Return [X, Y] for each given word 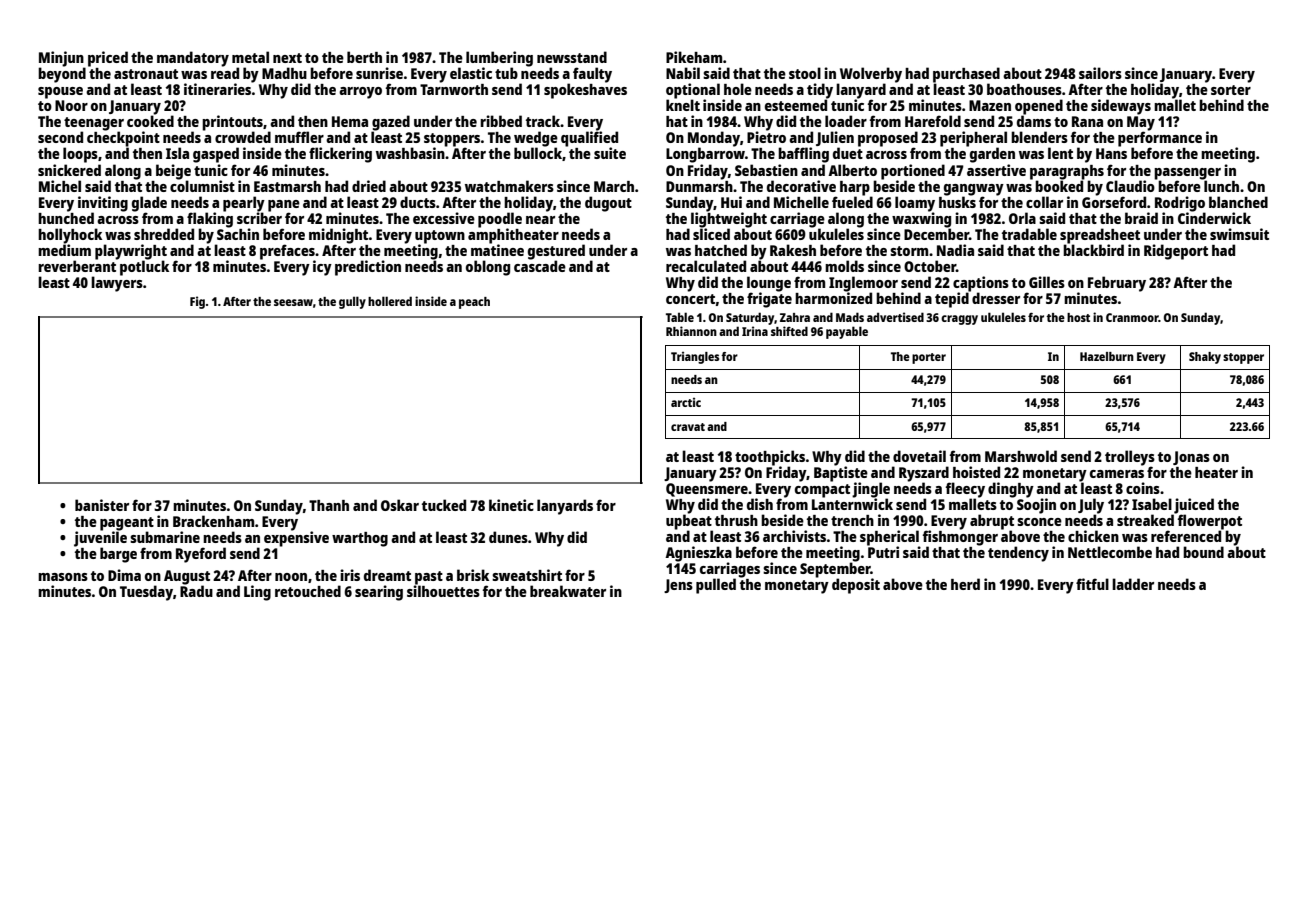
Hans [1111, 153]
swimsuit [1239, 234]
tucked [444, 505]
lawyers [117, 284]
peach [474, 303]
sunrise [379, 73]
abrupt [992, 522]
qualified [589, 139]
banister [102, 505]
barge [118, 555]
